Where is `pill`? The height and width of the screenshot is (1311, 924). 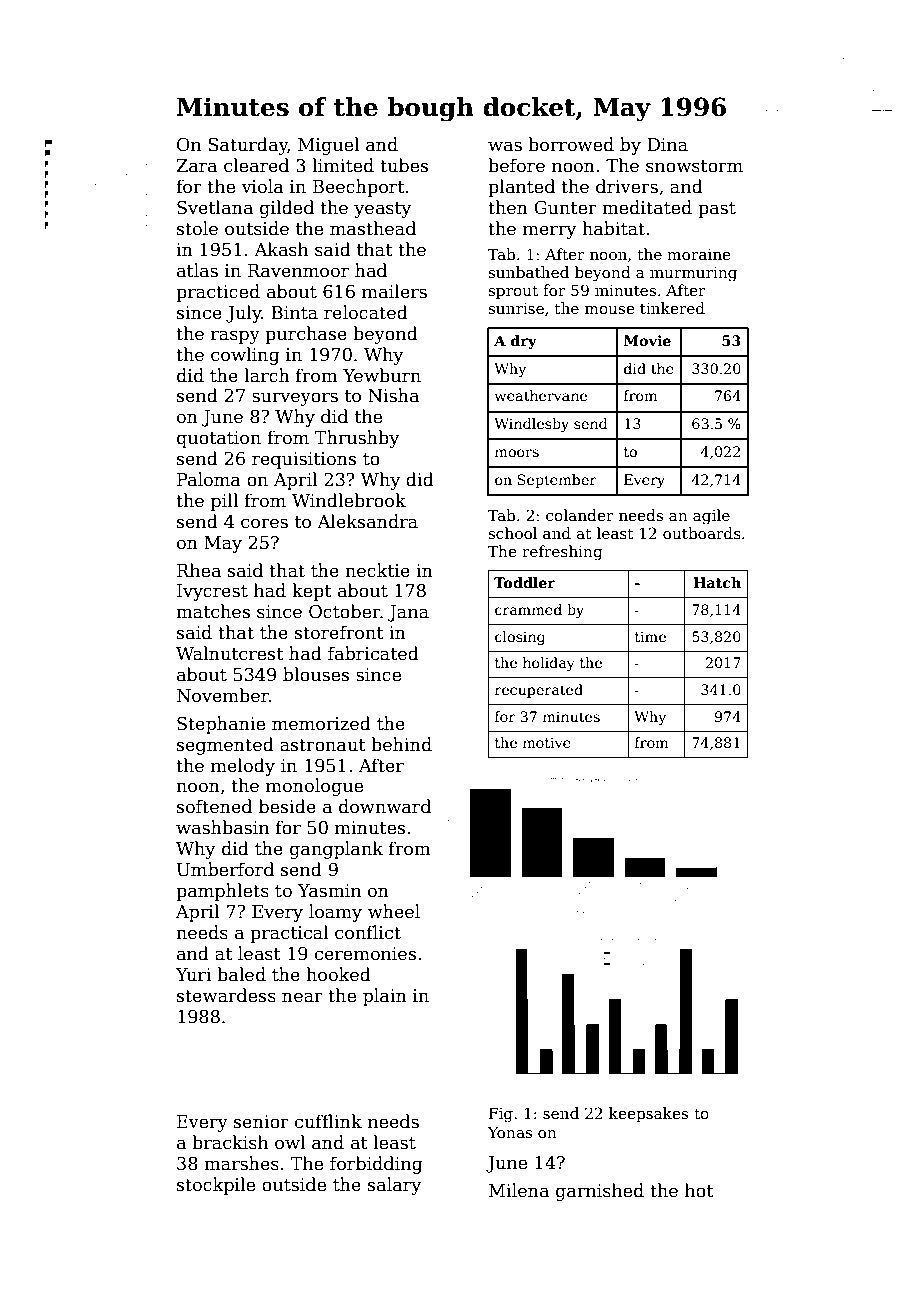
pill is located at coordinates (224, 502).
